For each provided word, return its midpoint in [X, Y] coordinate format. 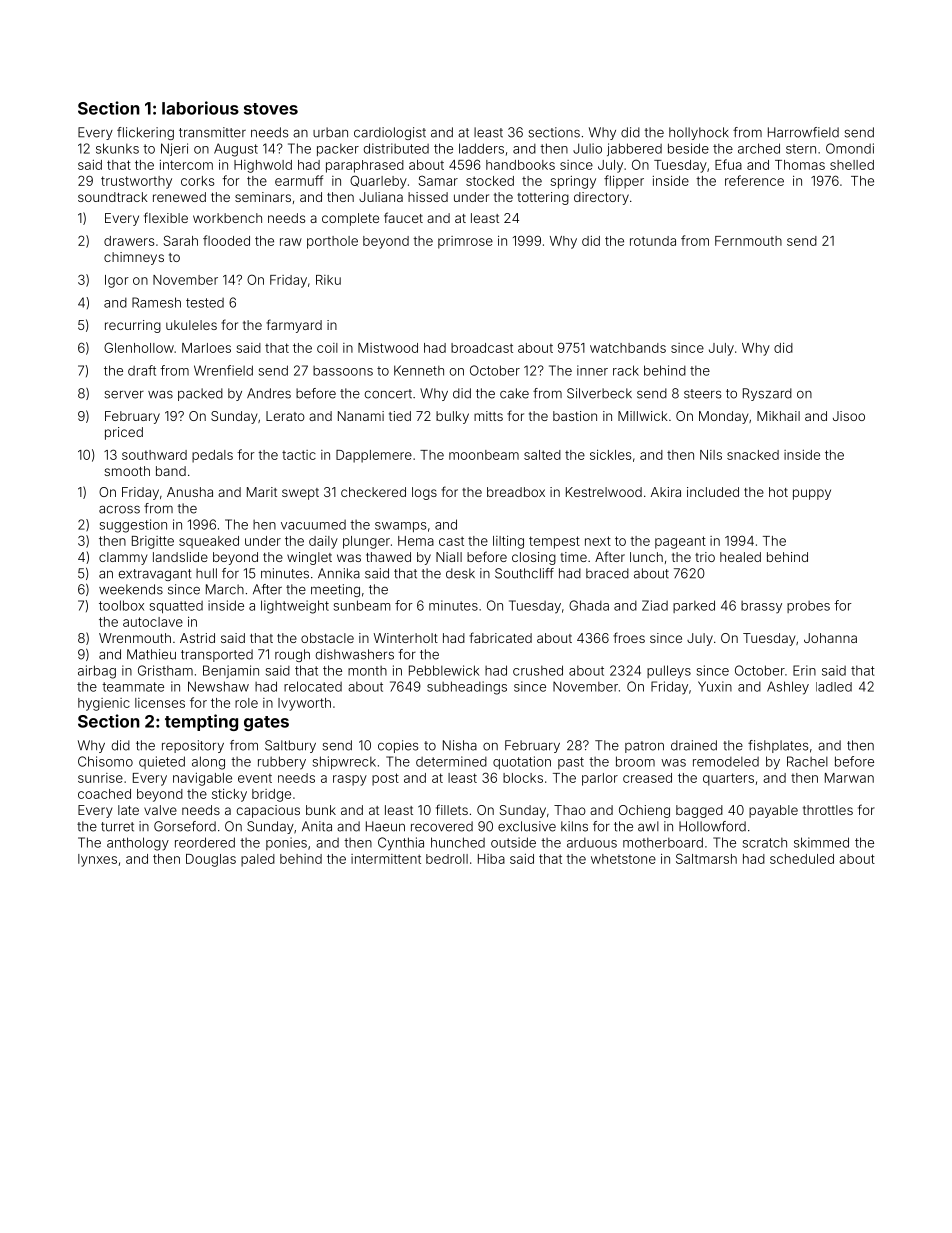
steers [702, 394]
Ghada [589, 605]
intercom [186, 165]
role [246, 703]
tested [205, 303]
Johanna [830, 638]
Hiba [491, 859]
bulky [452, 417]
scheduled [802, 859]
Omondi [850, 148]
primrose [465, 242]
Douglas [211, 860]
